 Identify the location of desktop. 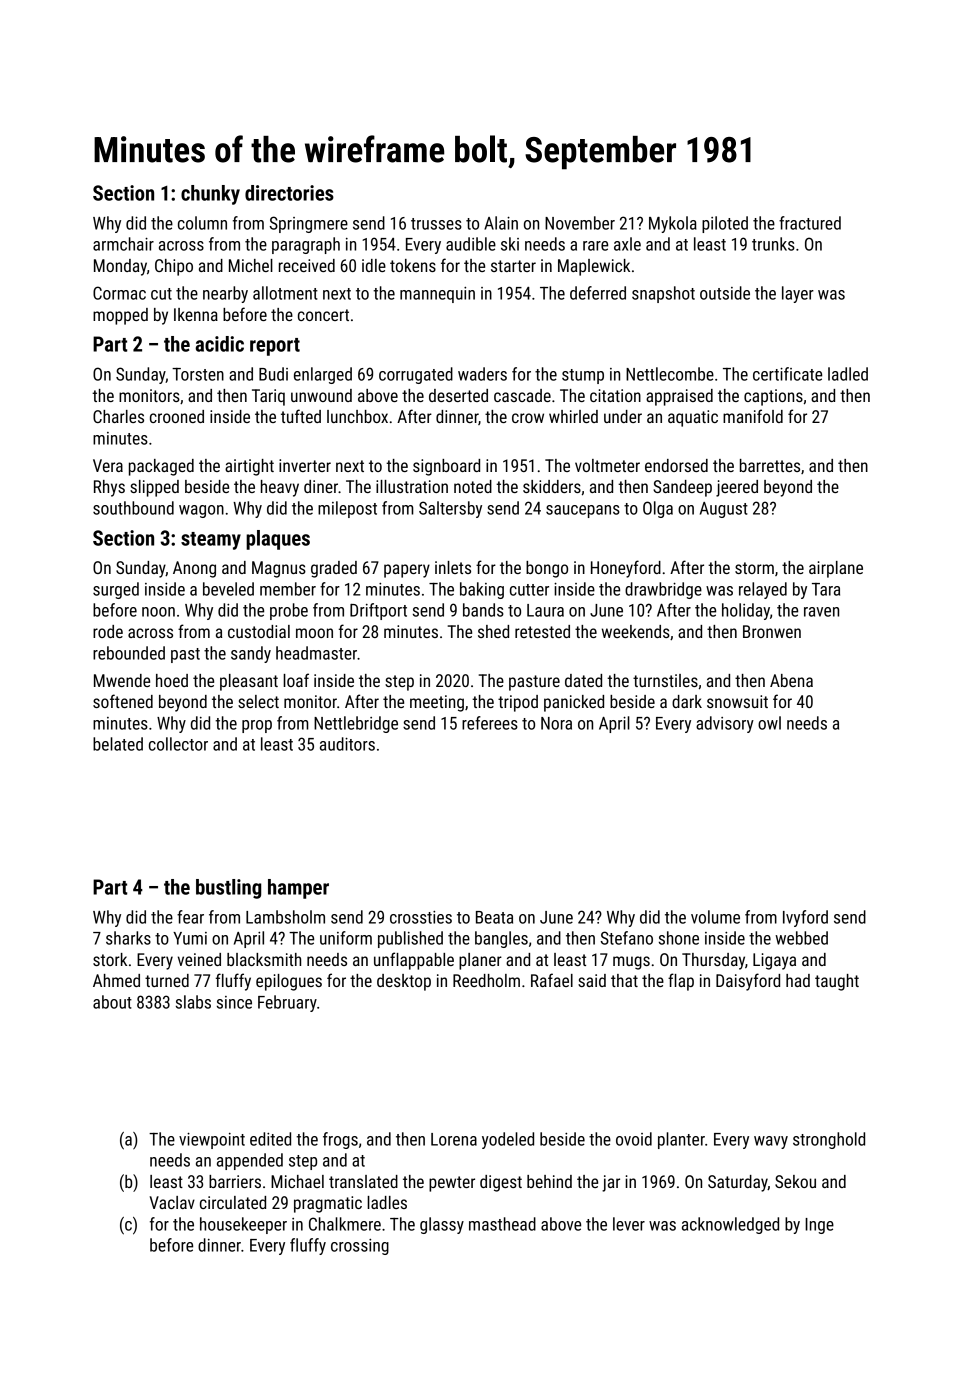
(404, 982).
